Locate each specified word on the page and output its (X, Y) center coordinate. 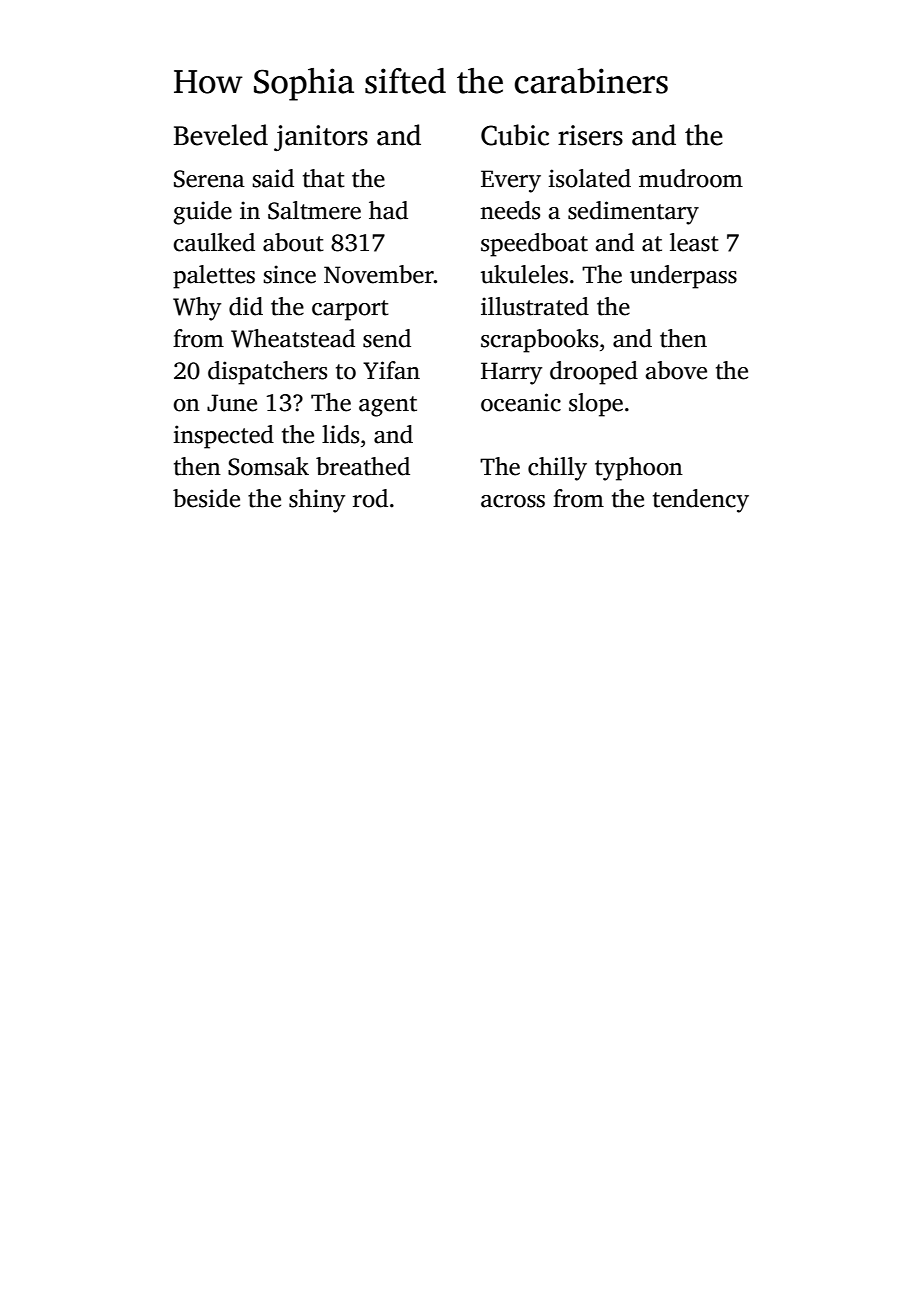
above (676, 370)
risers (590, 135)
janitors (321, 138)
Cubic (515, 135)
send (387, 338)
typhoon (639, 469)
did (246, 306)
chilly (557, 469)
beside (206, 498)
